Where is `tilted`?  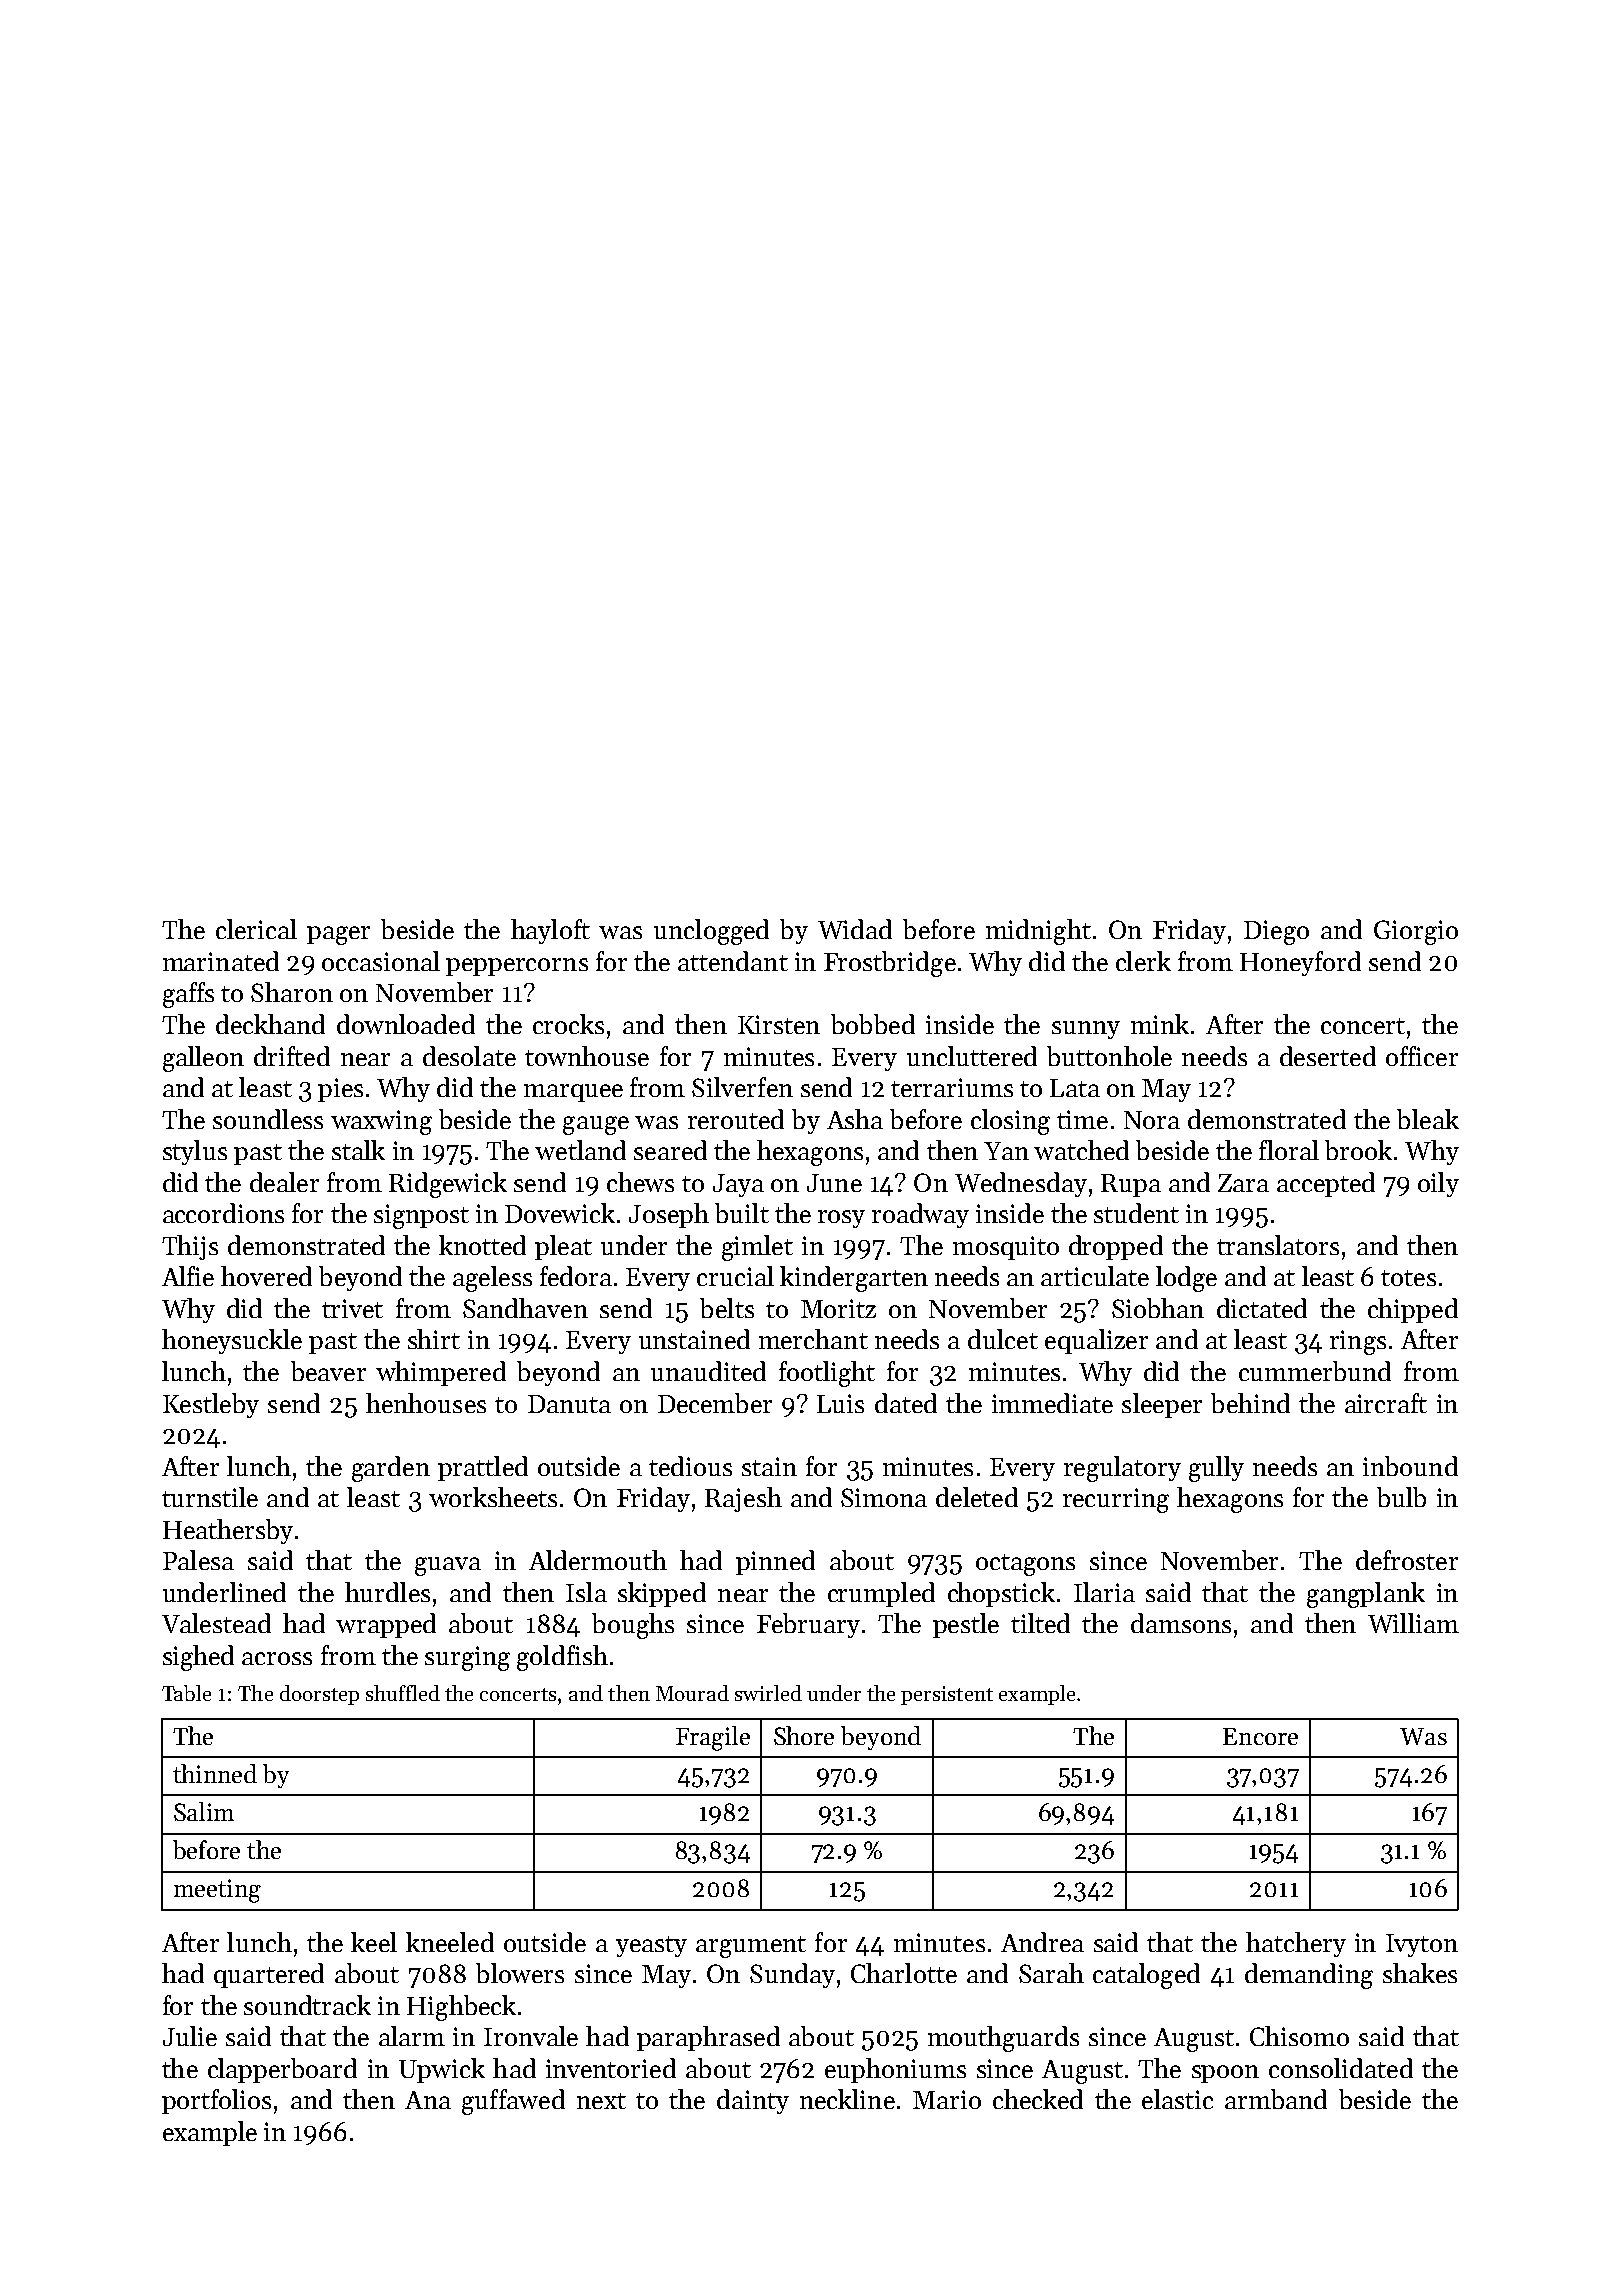
tilted is located at coordinates (1040, 1623).
